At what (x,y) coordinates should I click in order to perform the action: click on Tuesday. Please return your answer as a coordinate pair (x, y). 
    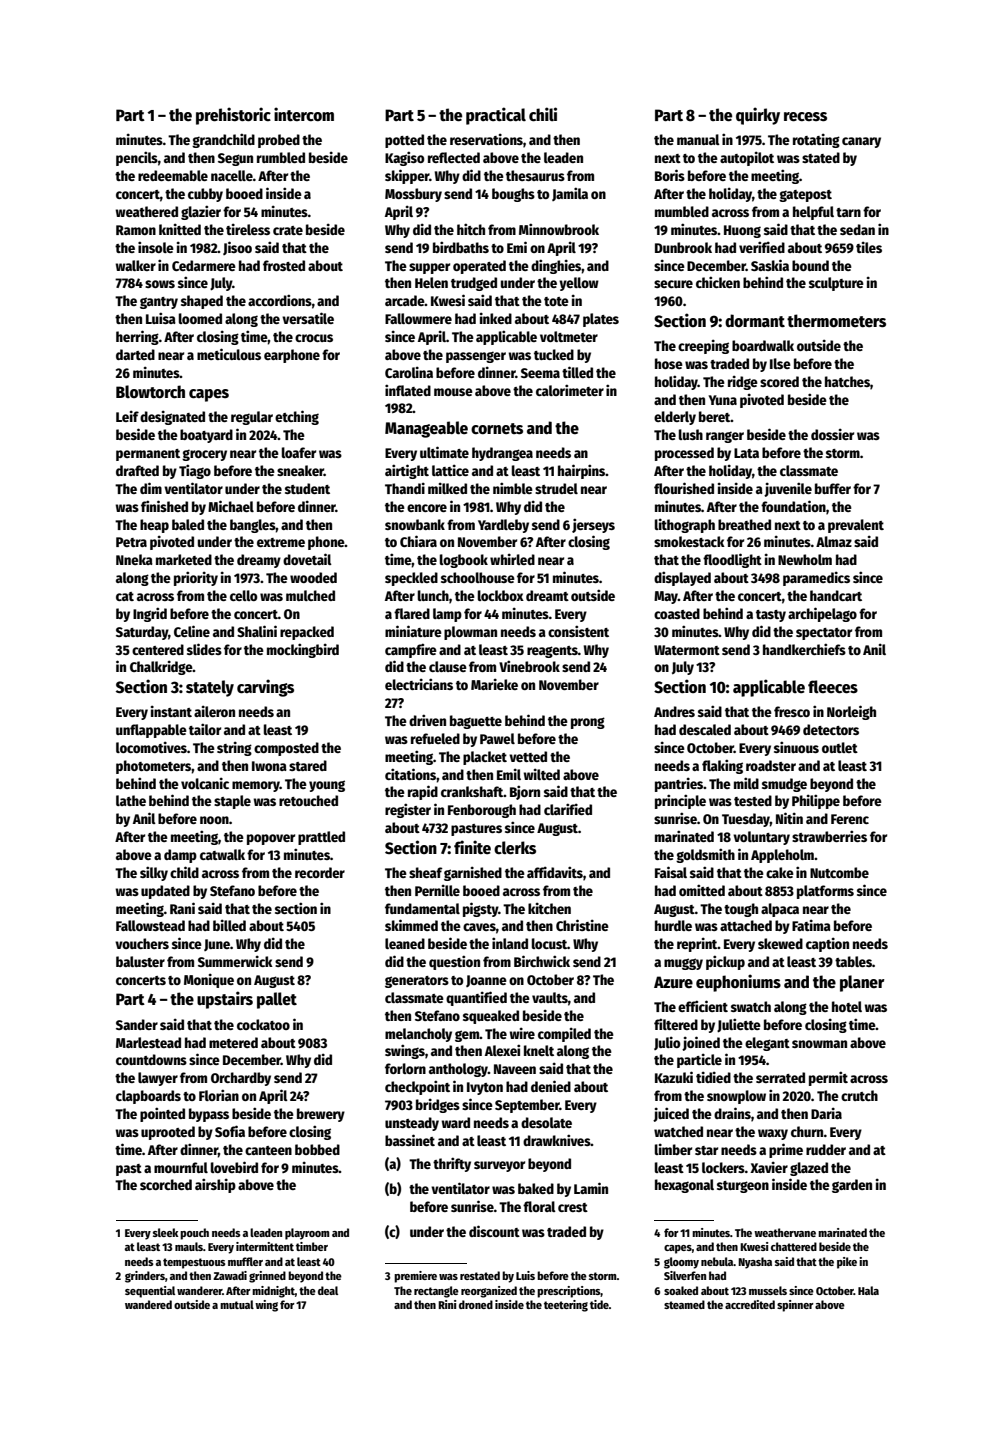
    Looking at the image, I should click on (746, 820).
